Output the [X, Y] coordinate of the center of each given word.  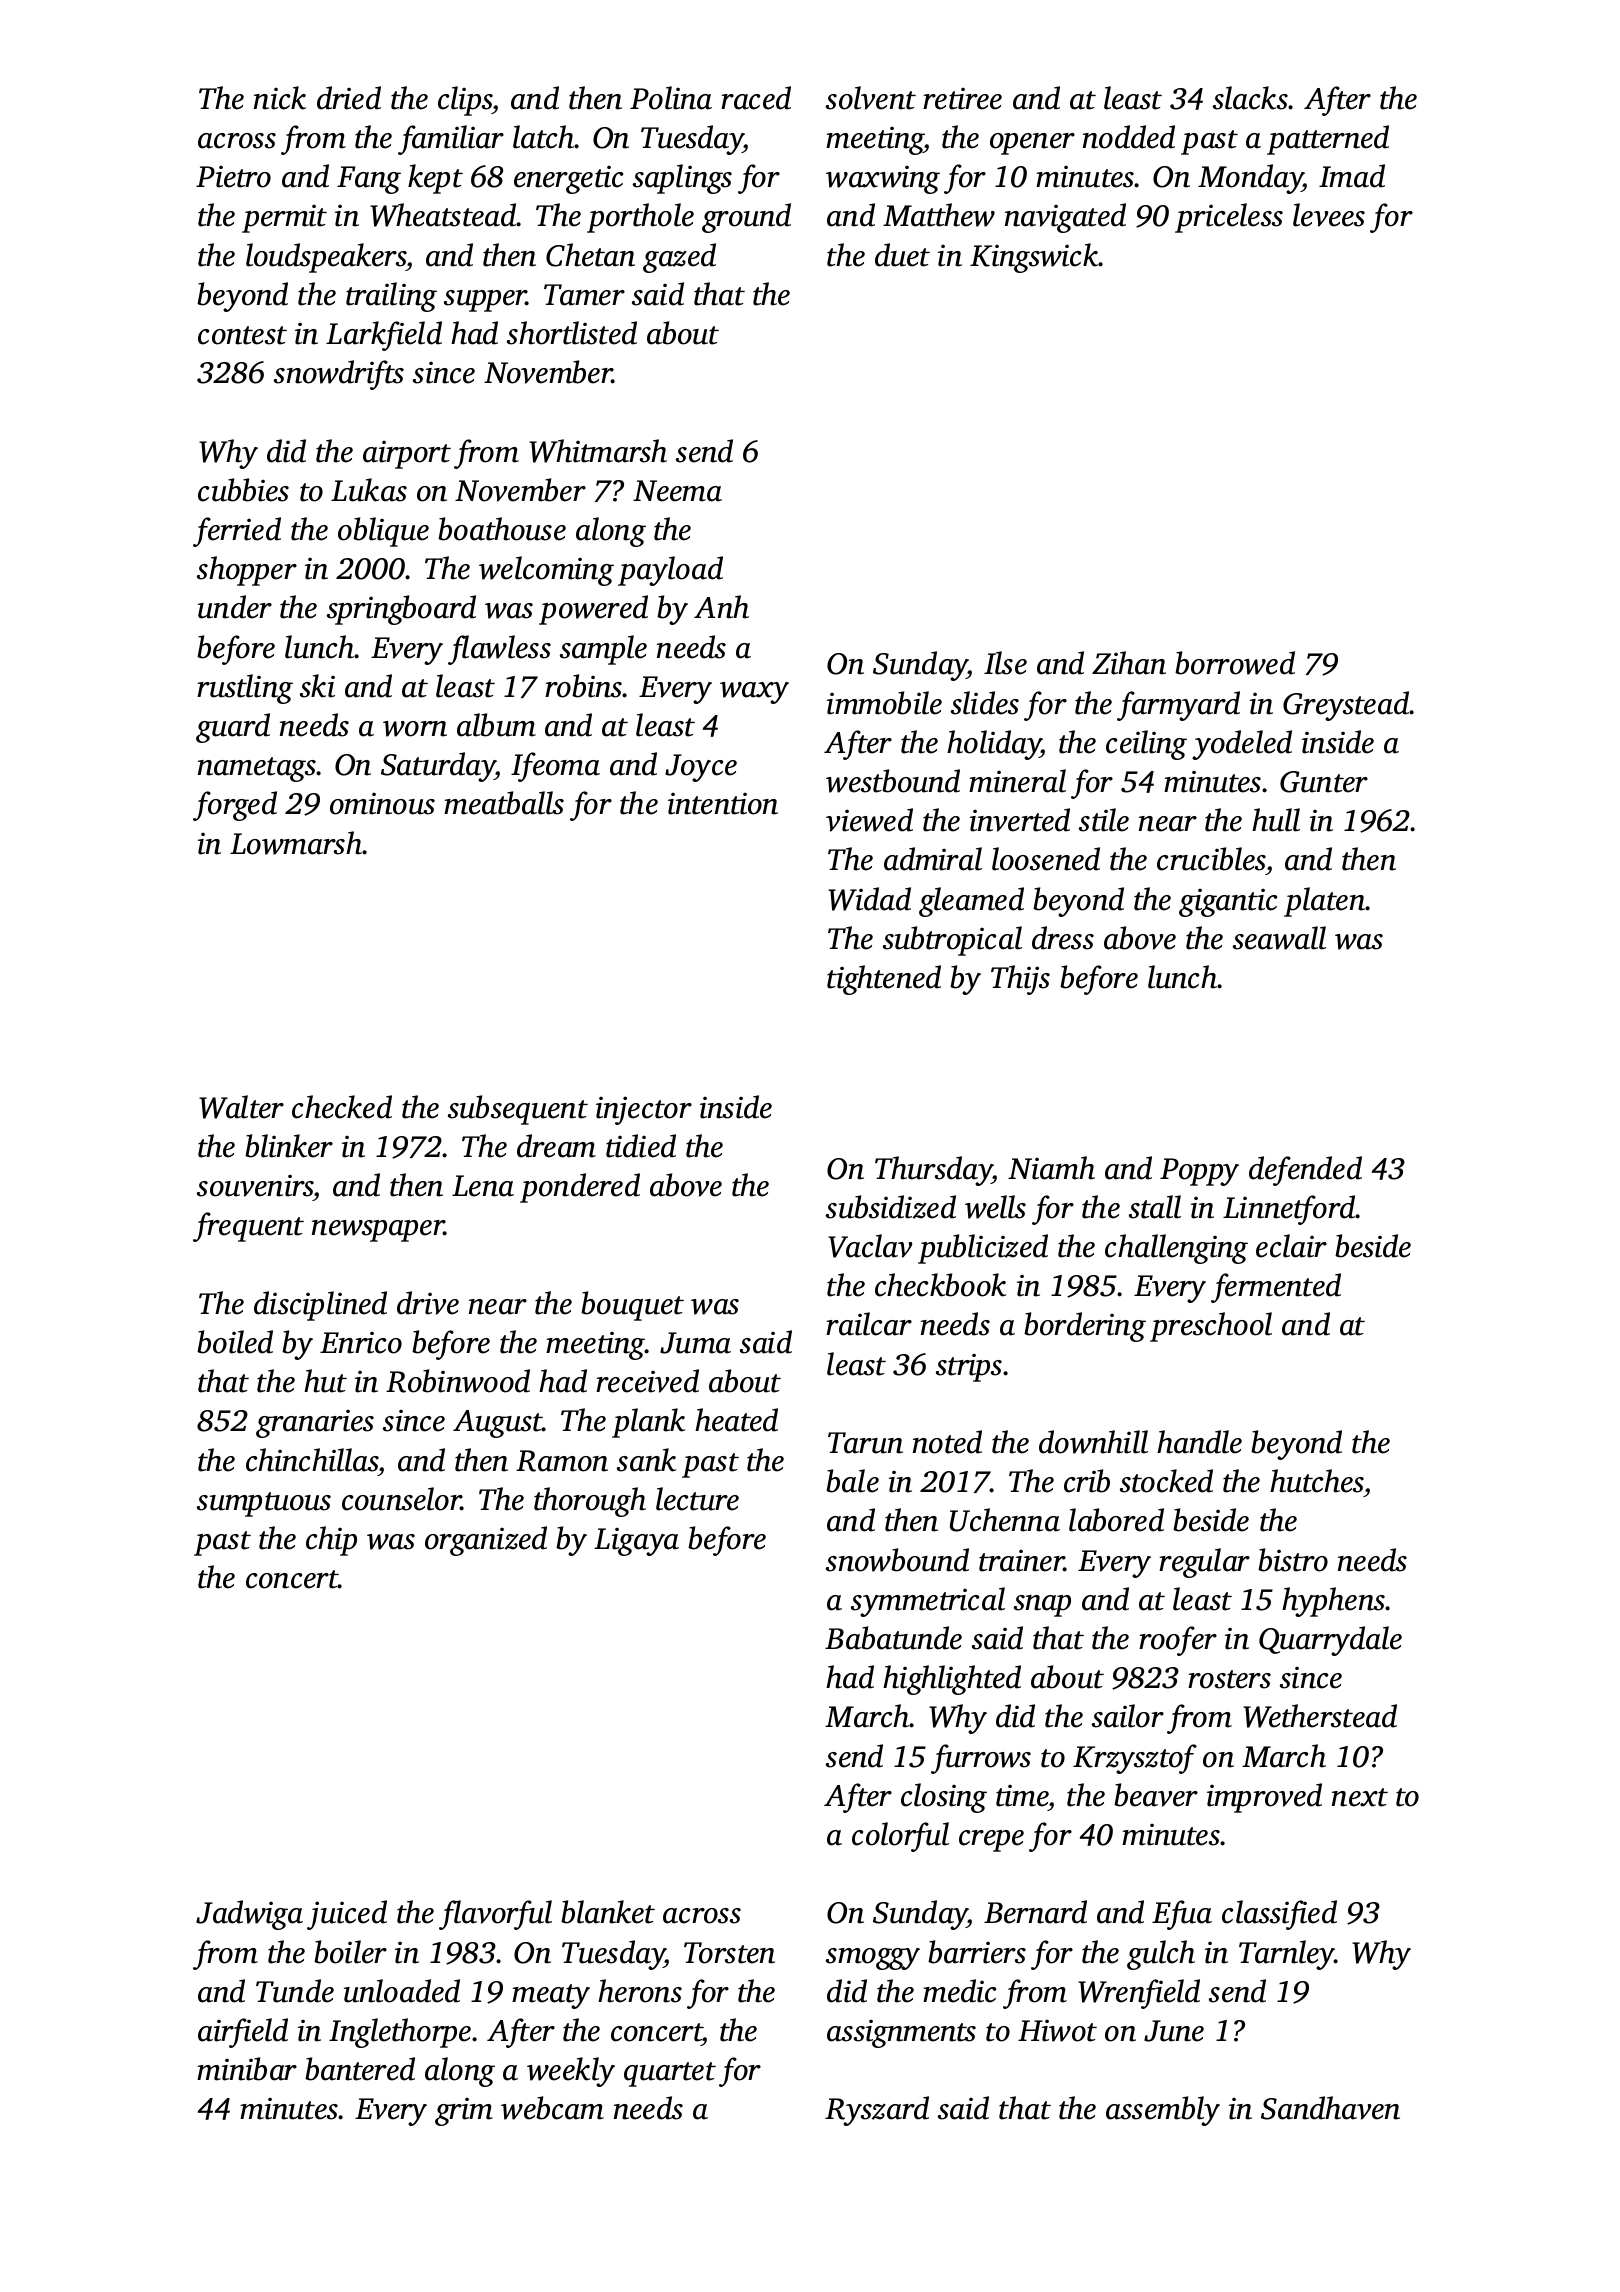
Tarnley [1287, 1955]
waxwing [883, 179]
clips [465, 101]
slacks [1251, 98]
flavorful [495, 1915]
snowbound [897, 1560]
